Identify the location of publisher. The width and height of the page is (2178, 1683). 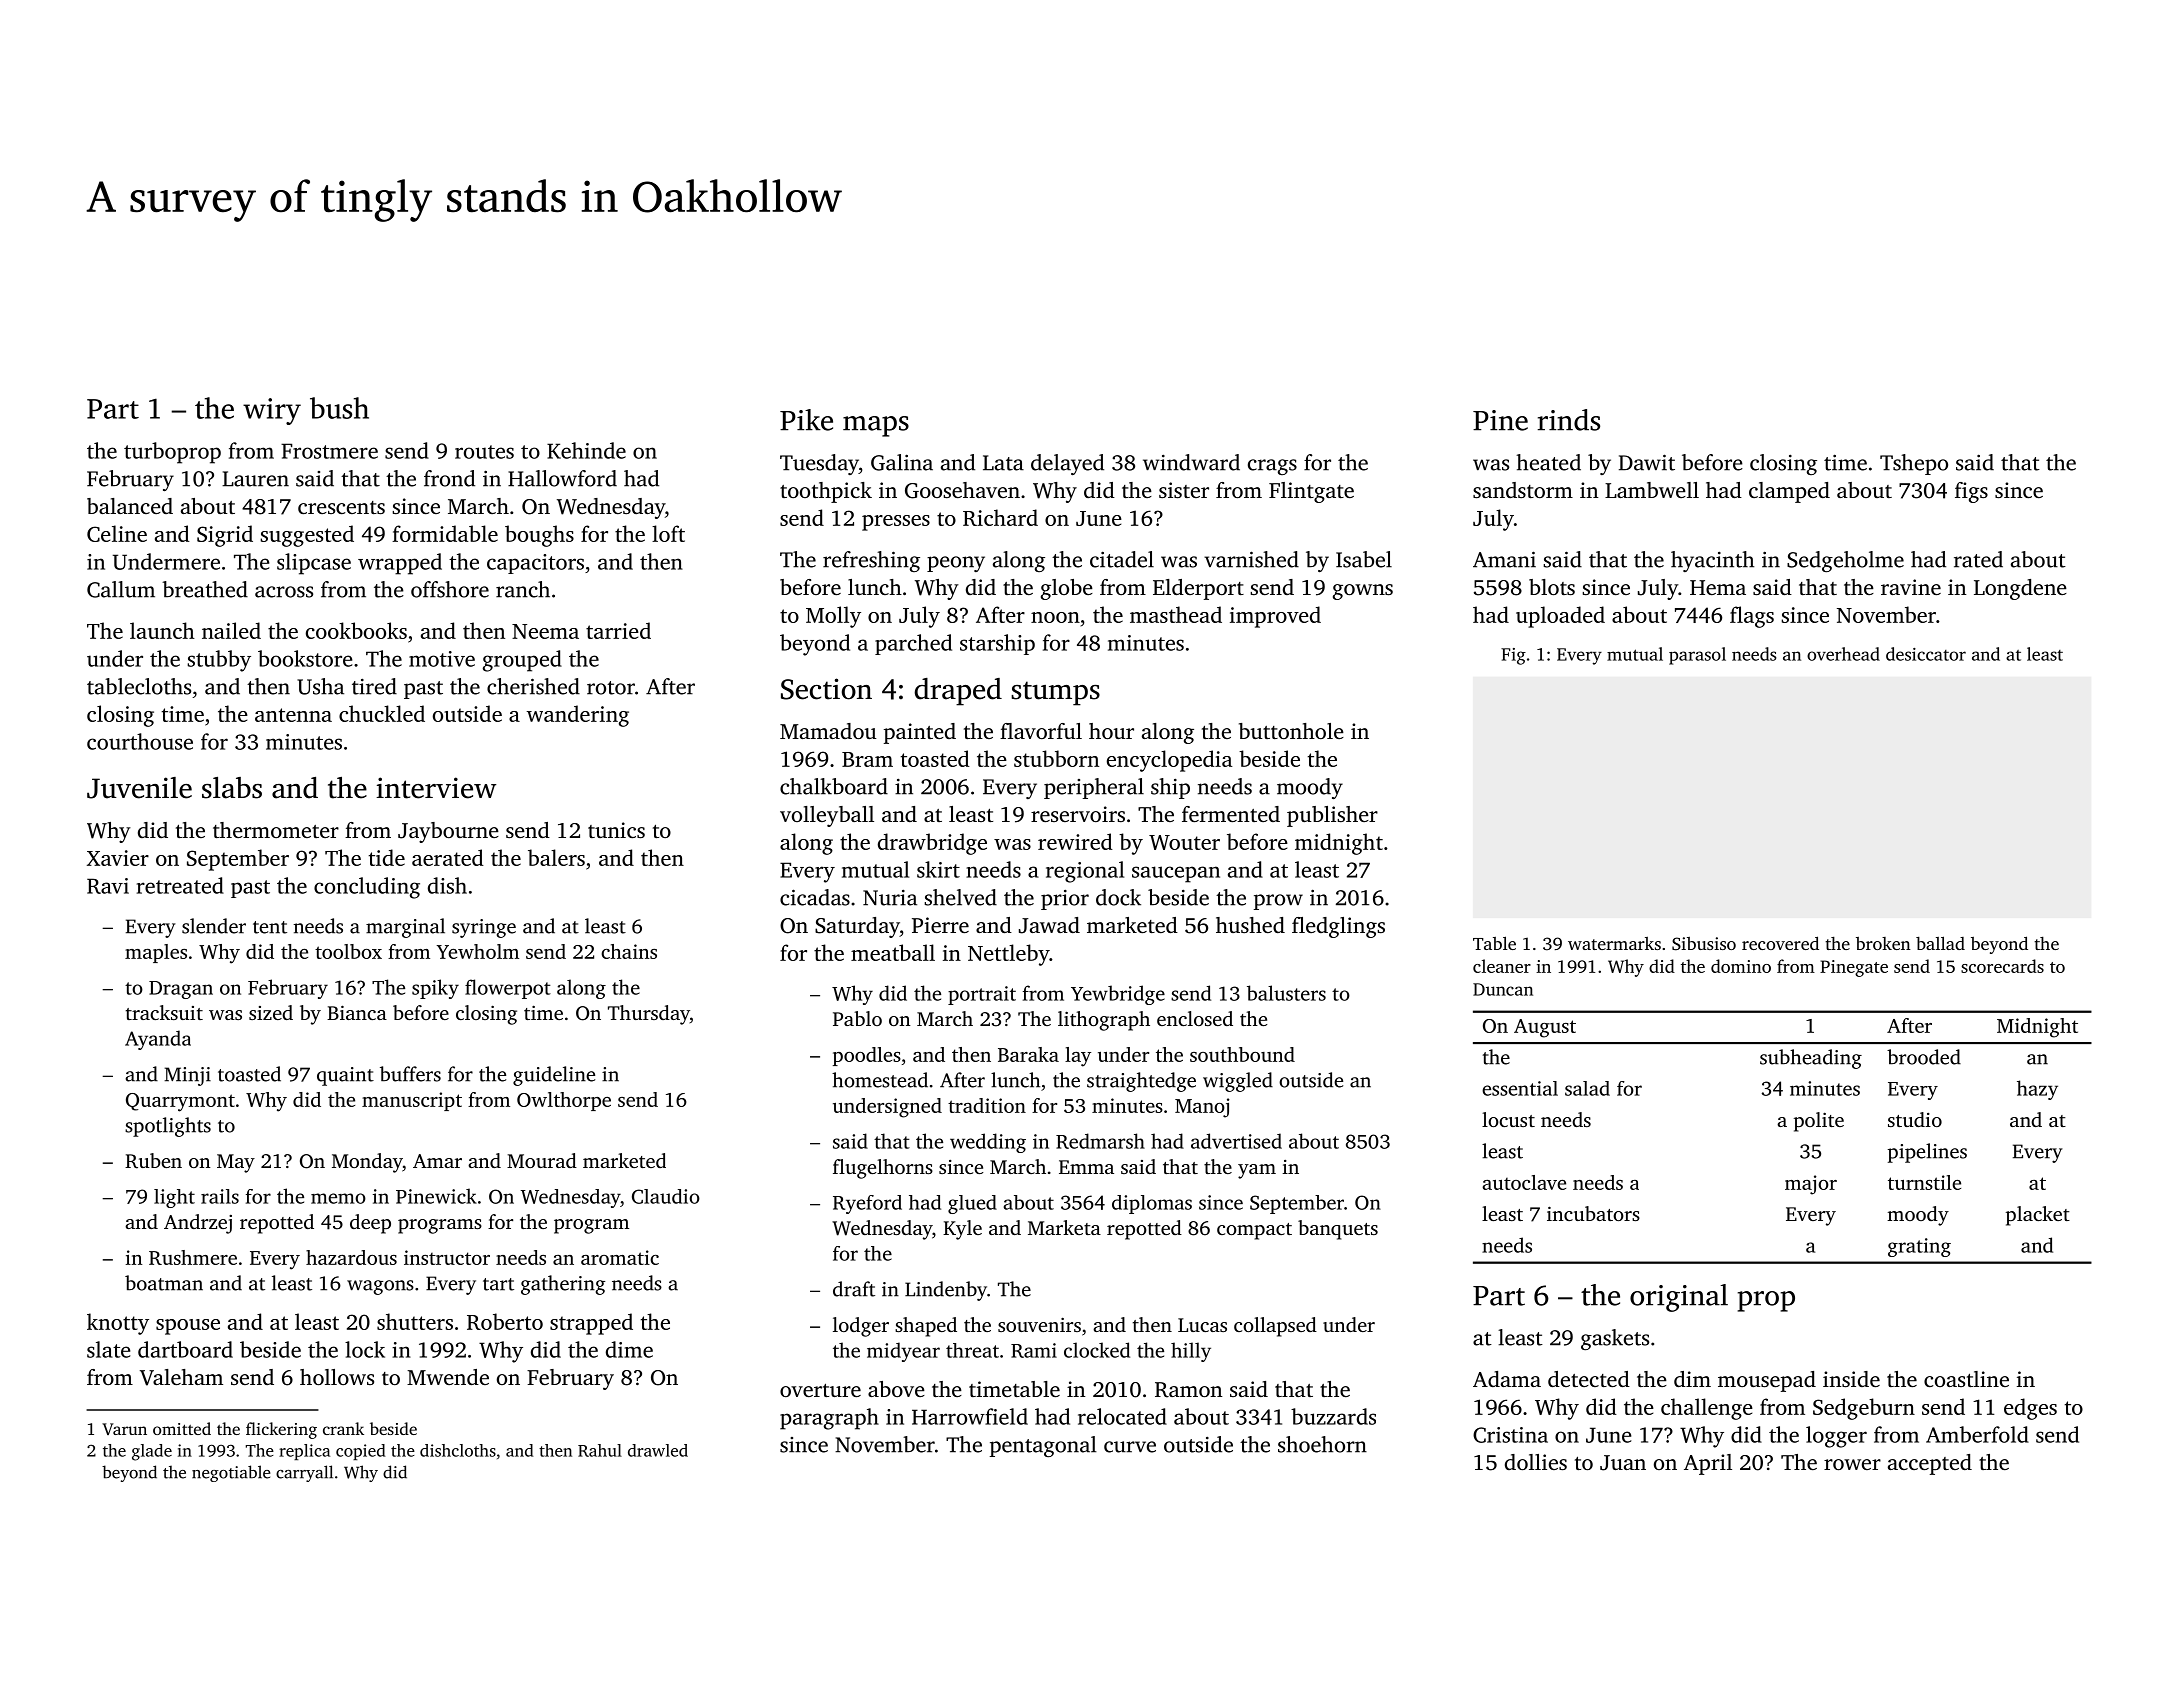
(1332, 816).
